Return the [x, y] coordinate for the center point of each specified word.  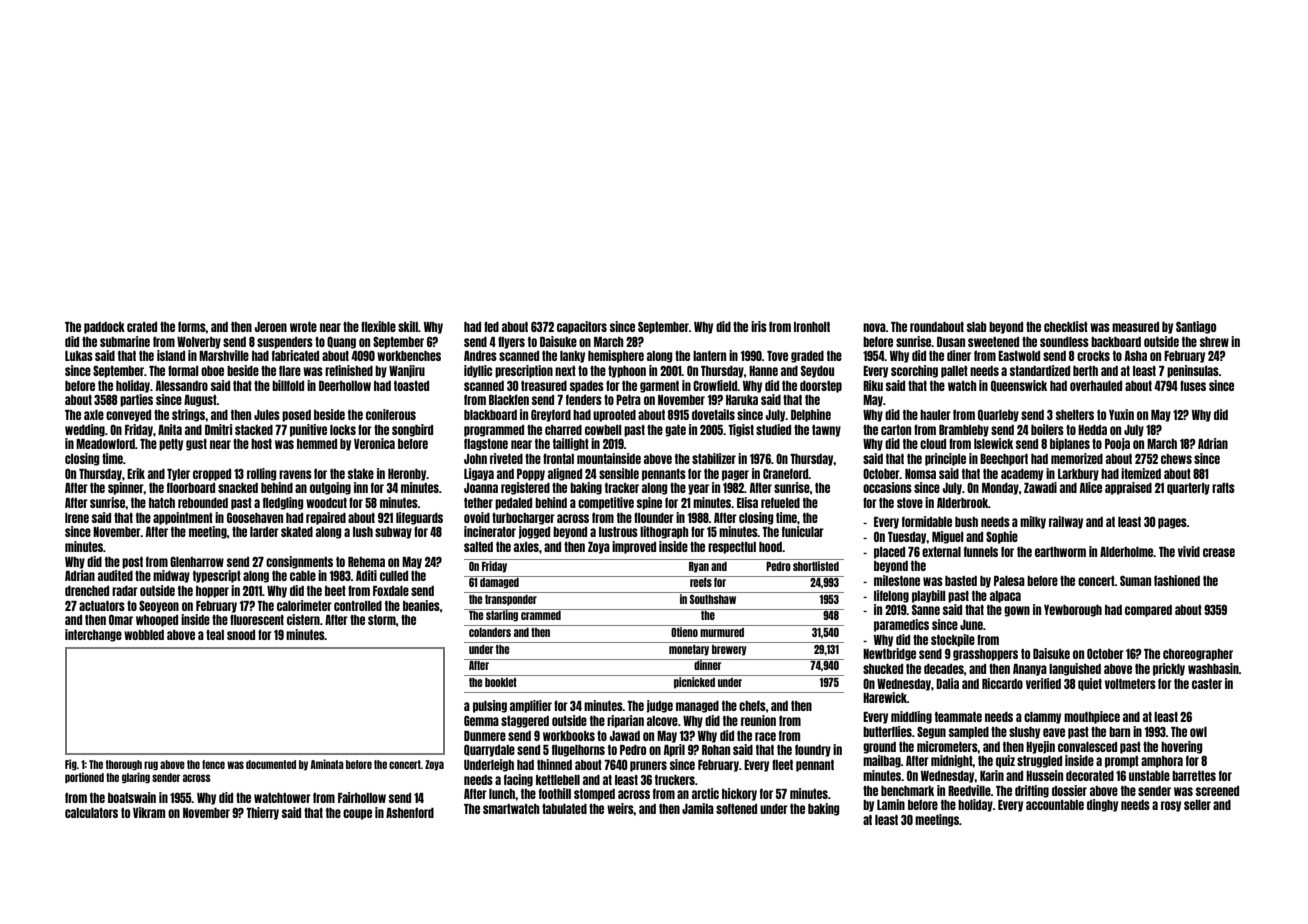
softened [736, 808]
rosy [1171, 806]
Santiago [1196, 327]
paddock [104, 328]
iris [759, 326]
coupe [357, 814]
